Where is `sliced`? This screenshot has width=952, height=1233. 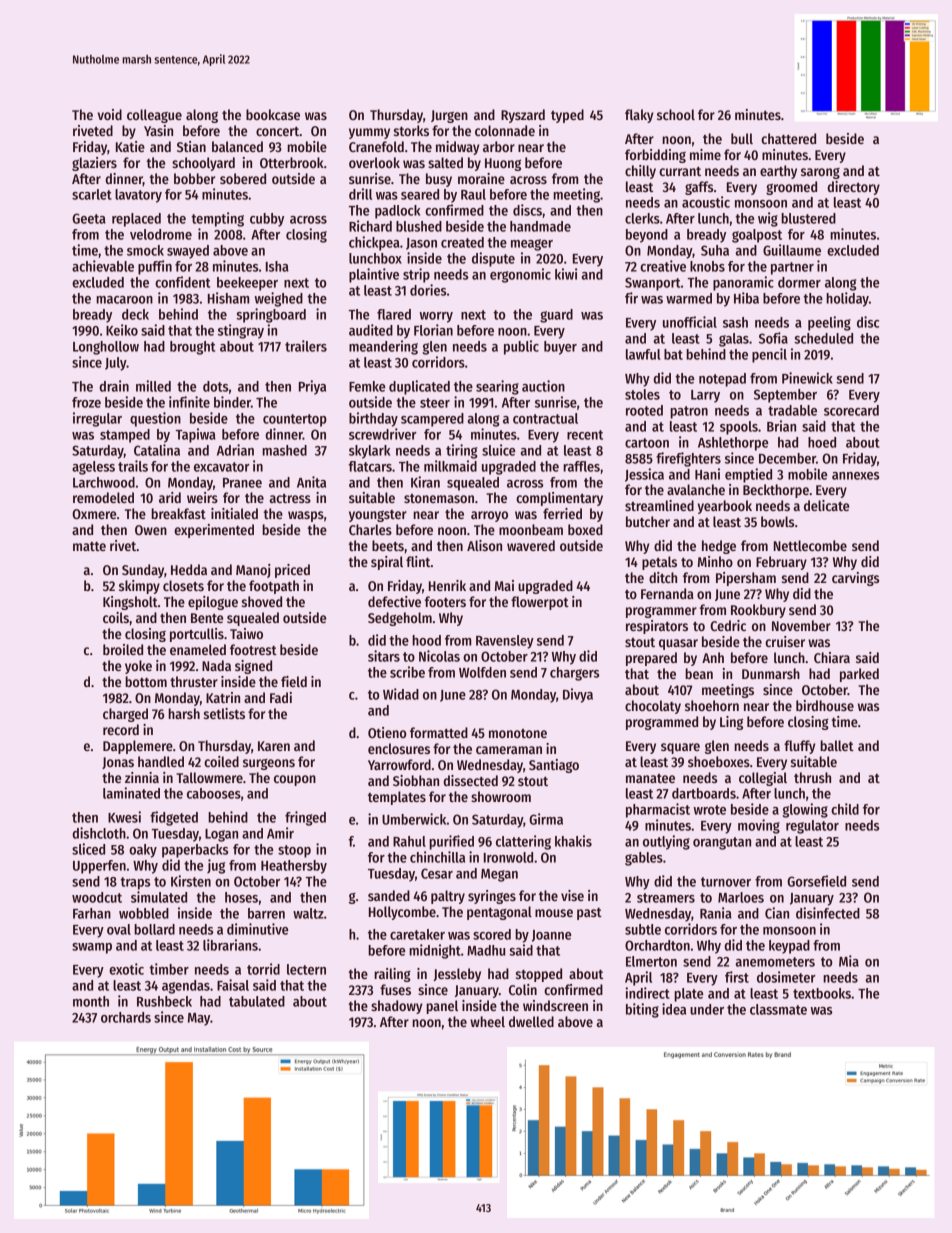
sliced is located at coordinates (88, 849).
